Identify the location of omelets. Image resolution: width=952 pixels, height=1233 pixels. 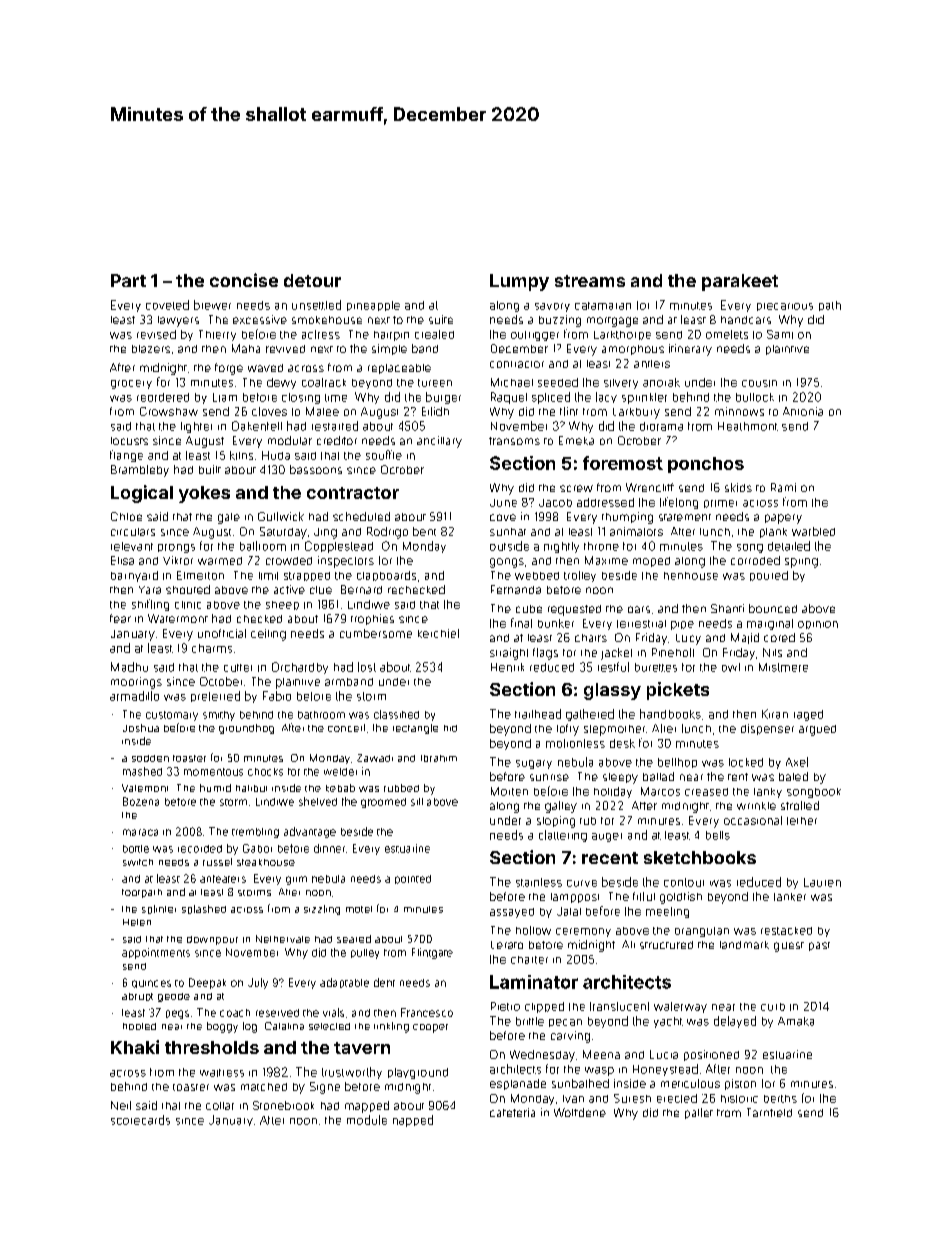
(727, 334).
